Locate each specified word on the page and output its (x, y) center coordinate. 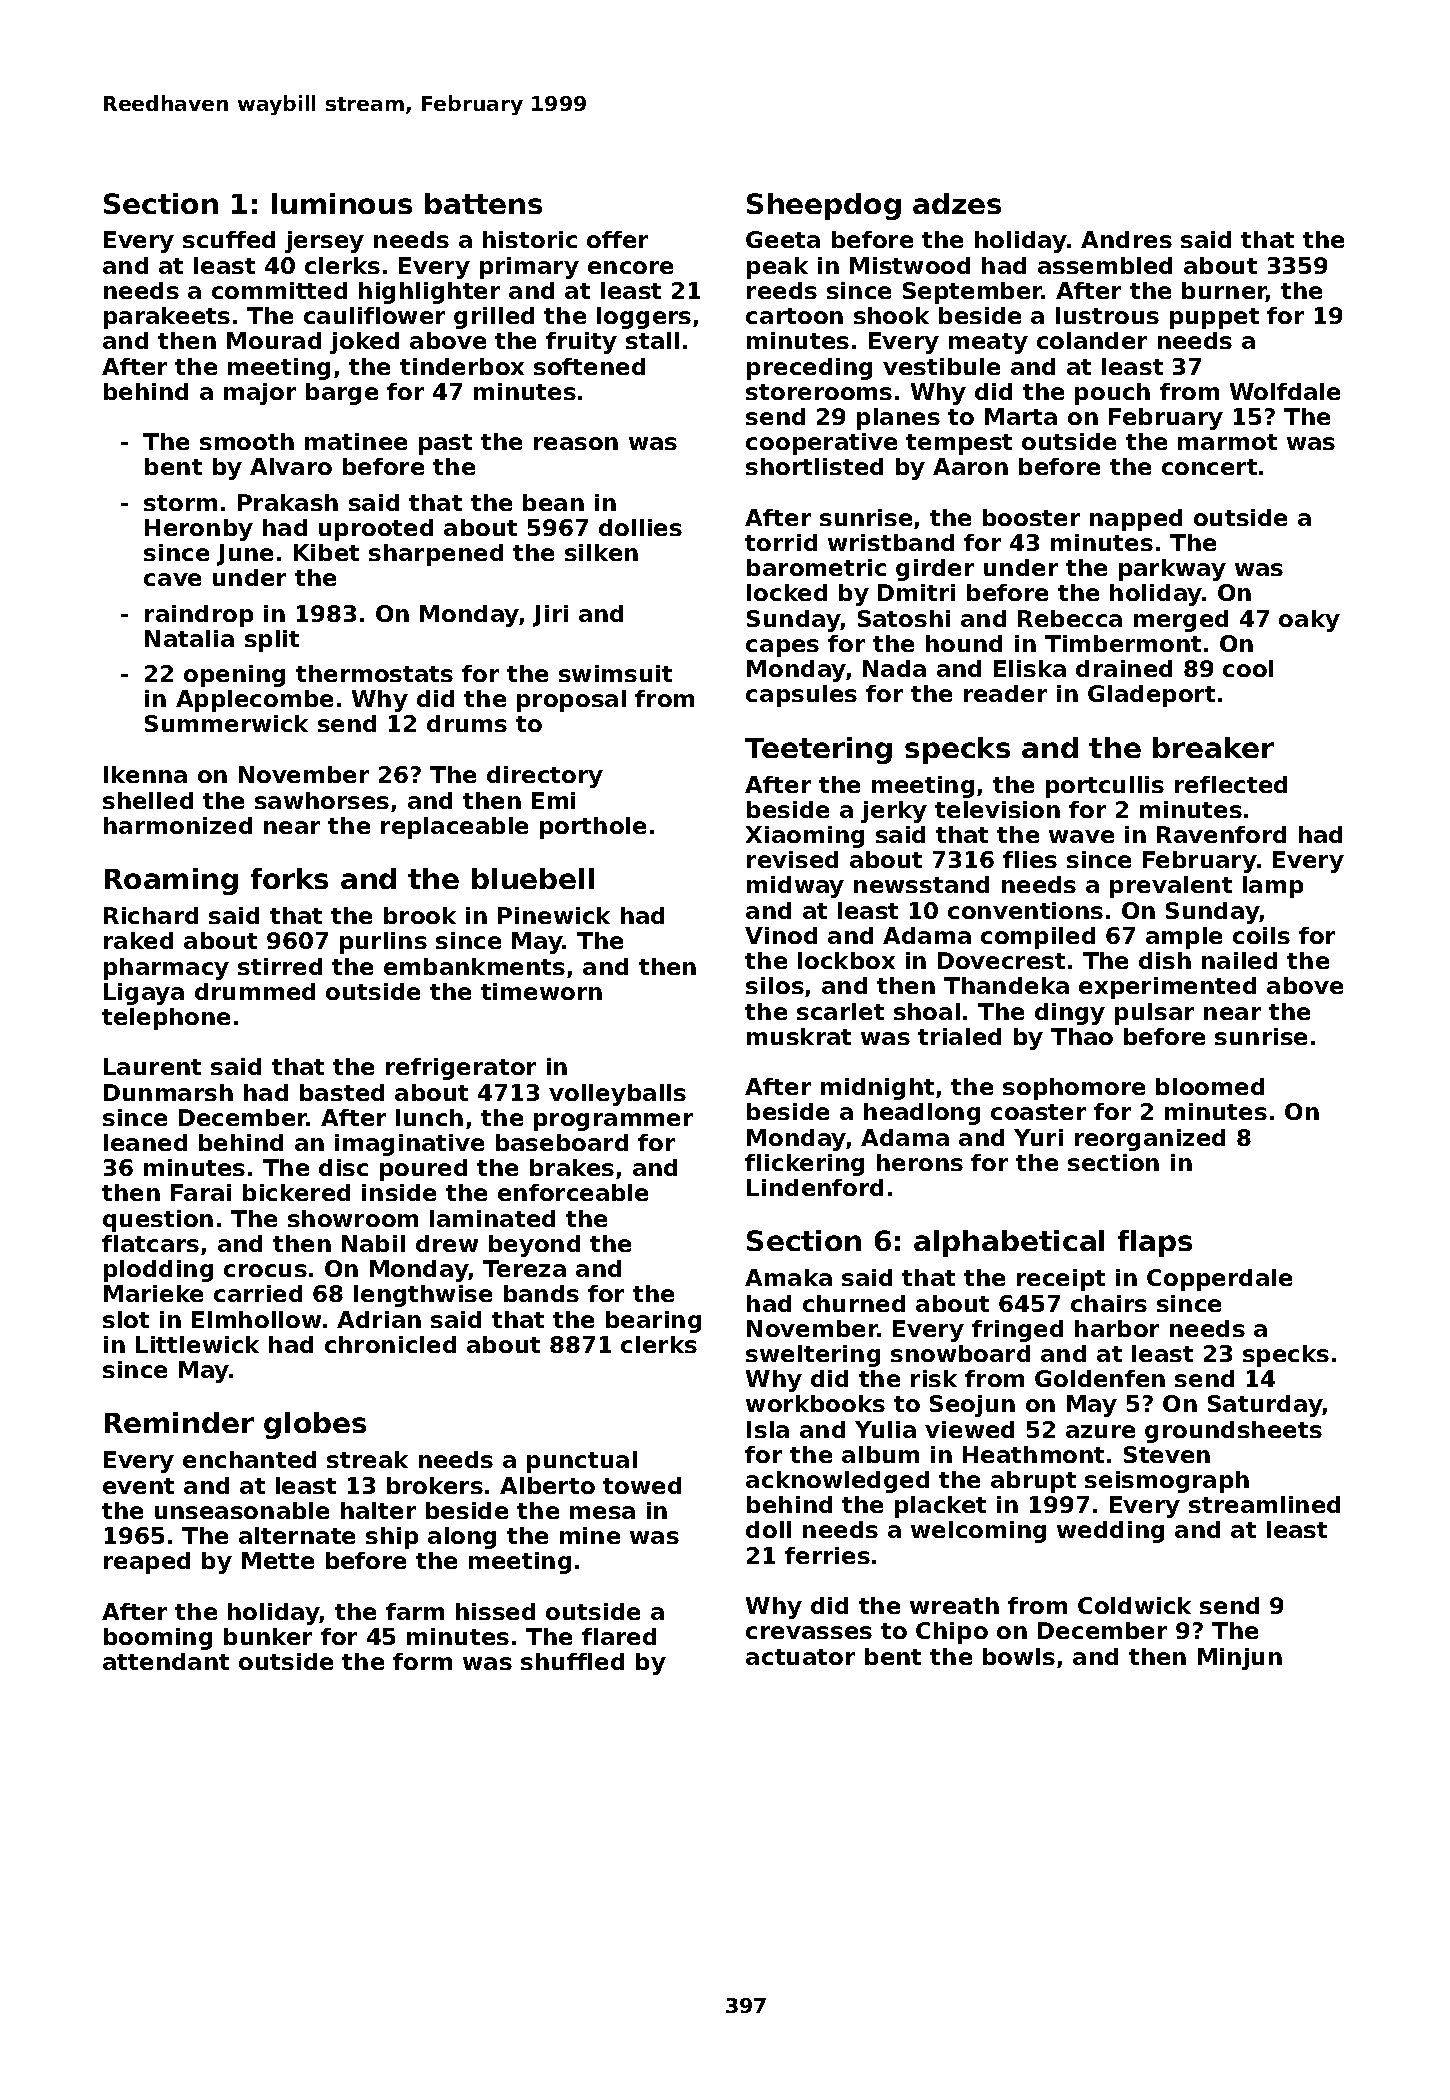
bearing (653, 1322)
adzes (957, 203)
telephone (166, 1019)
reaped (147, 1563)
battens (483, 203)
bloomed (1210, 1086)
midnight (877, 1089)
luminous (342, 203)
